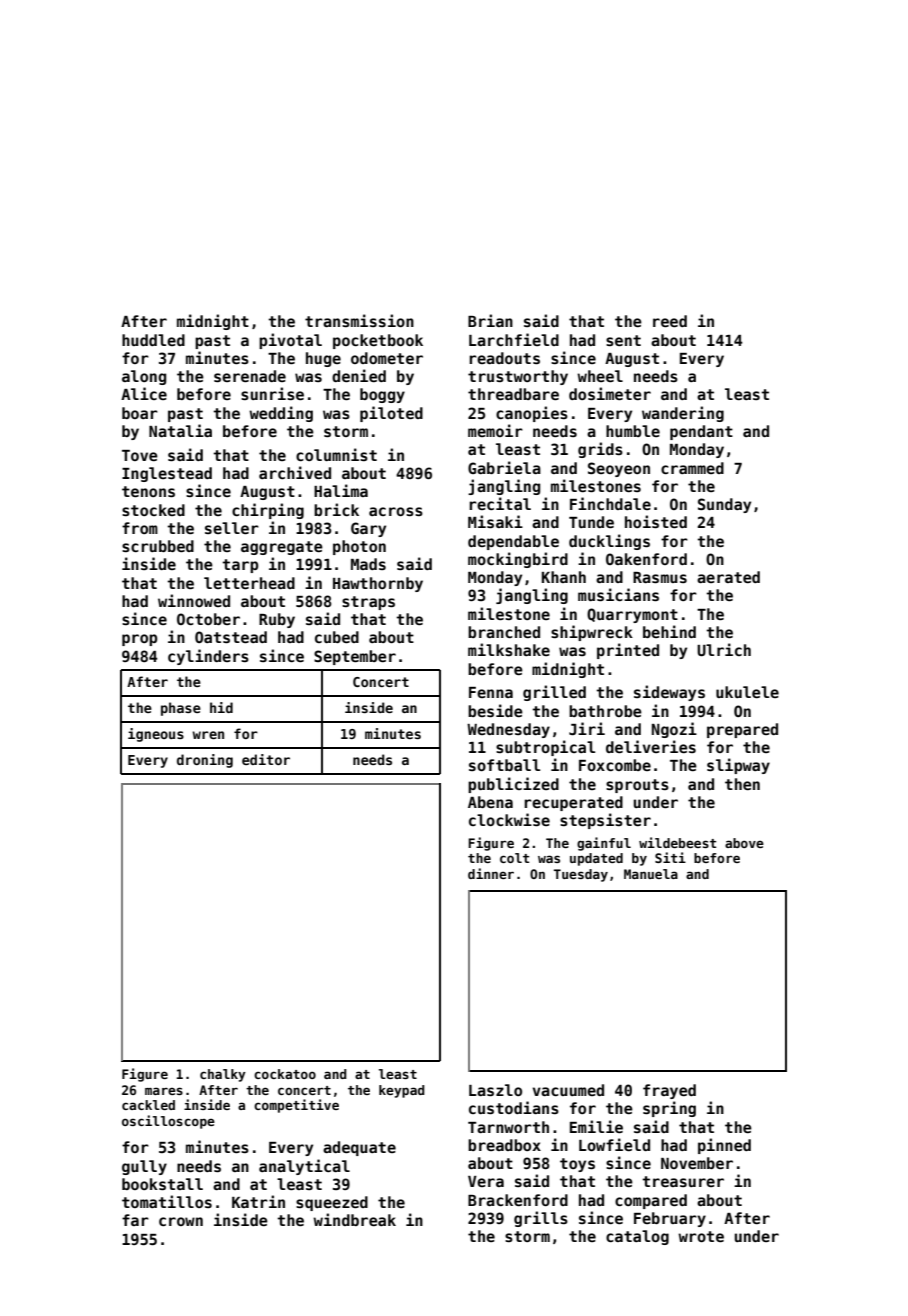  I want to click on Sunday, so click(724, 505).
